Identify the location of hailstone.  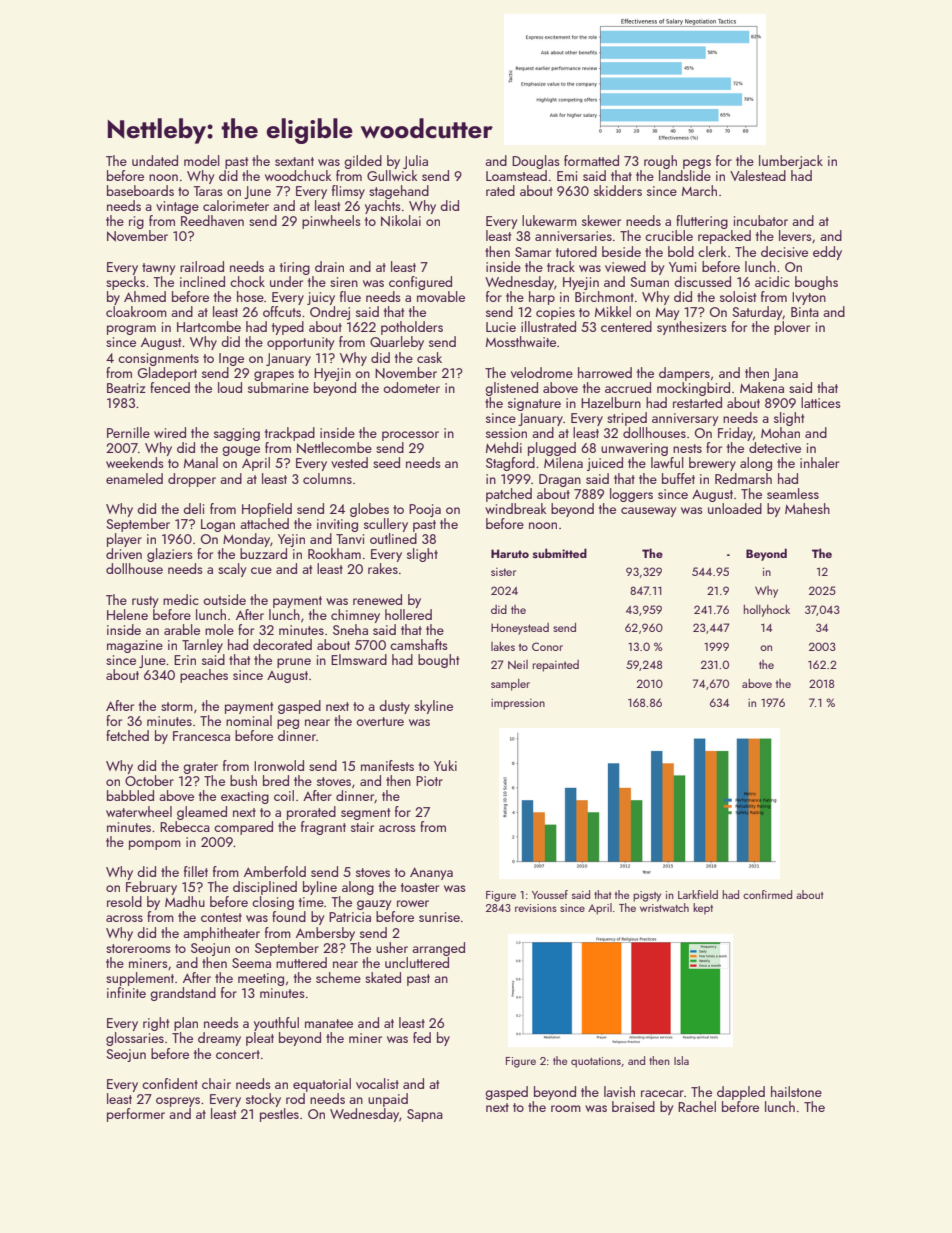
(796, 1091).
